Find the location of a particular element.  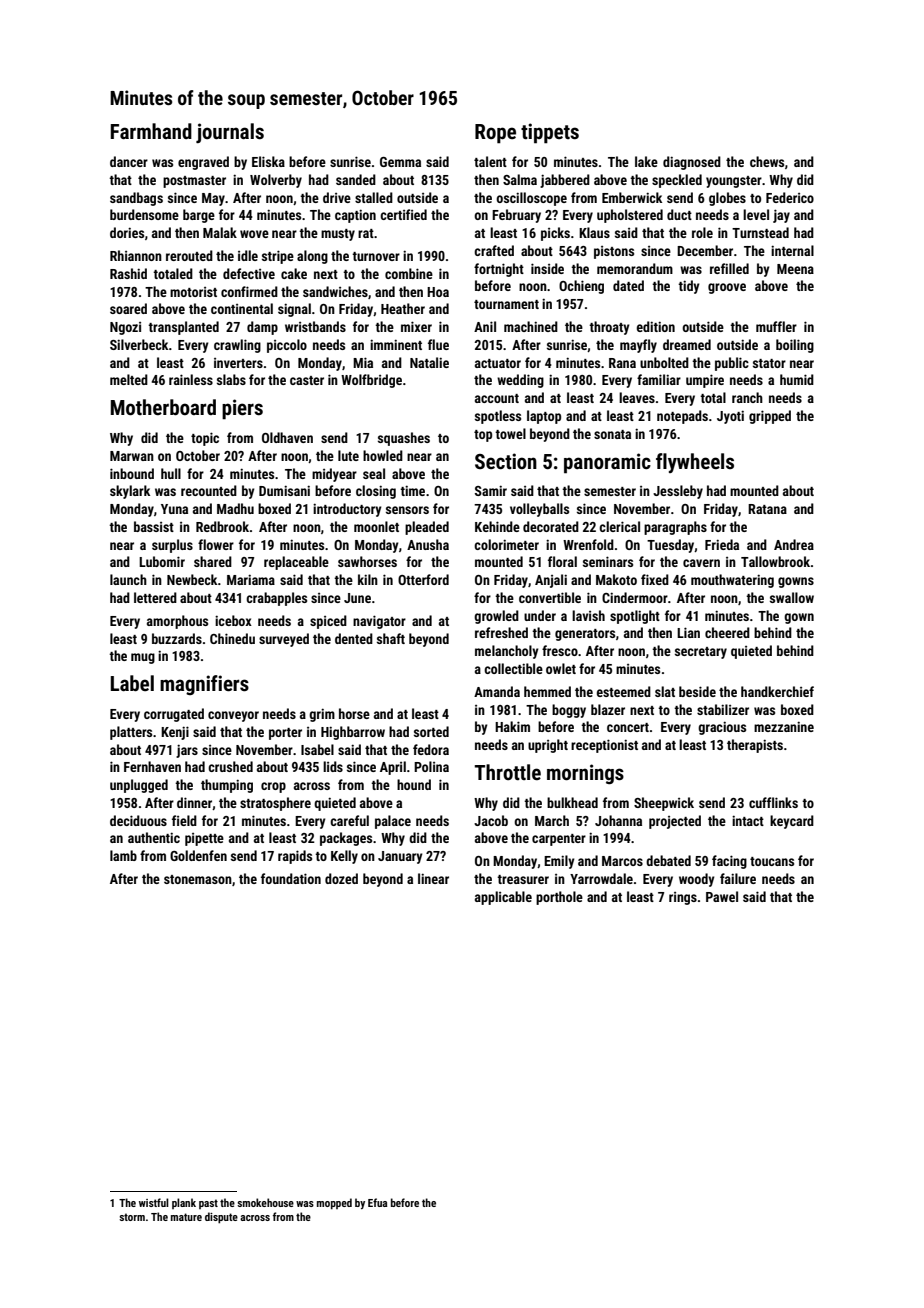

January is located at coordinates (400, 857).
